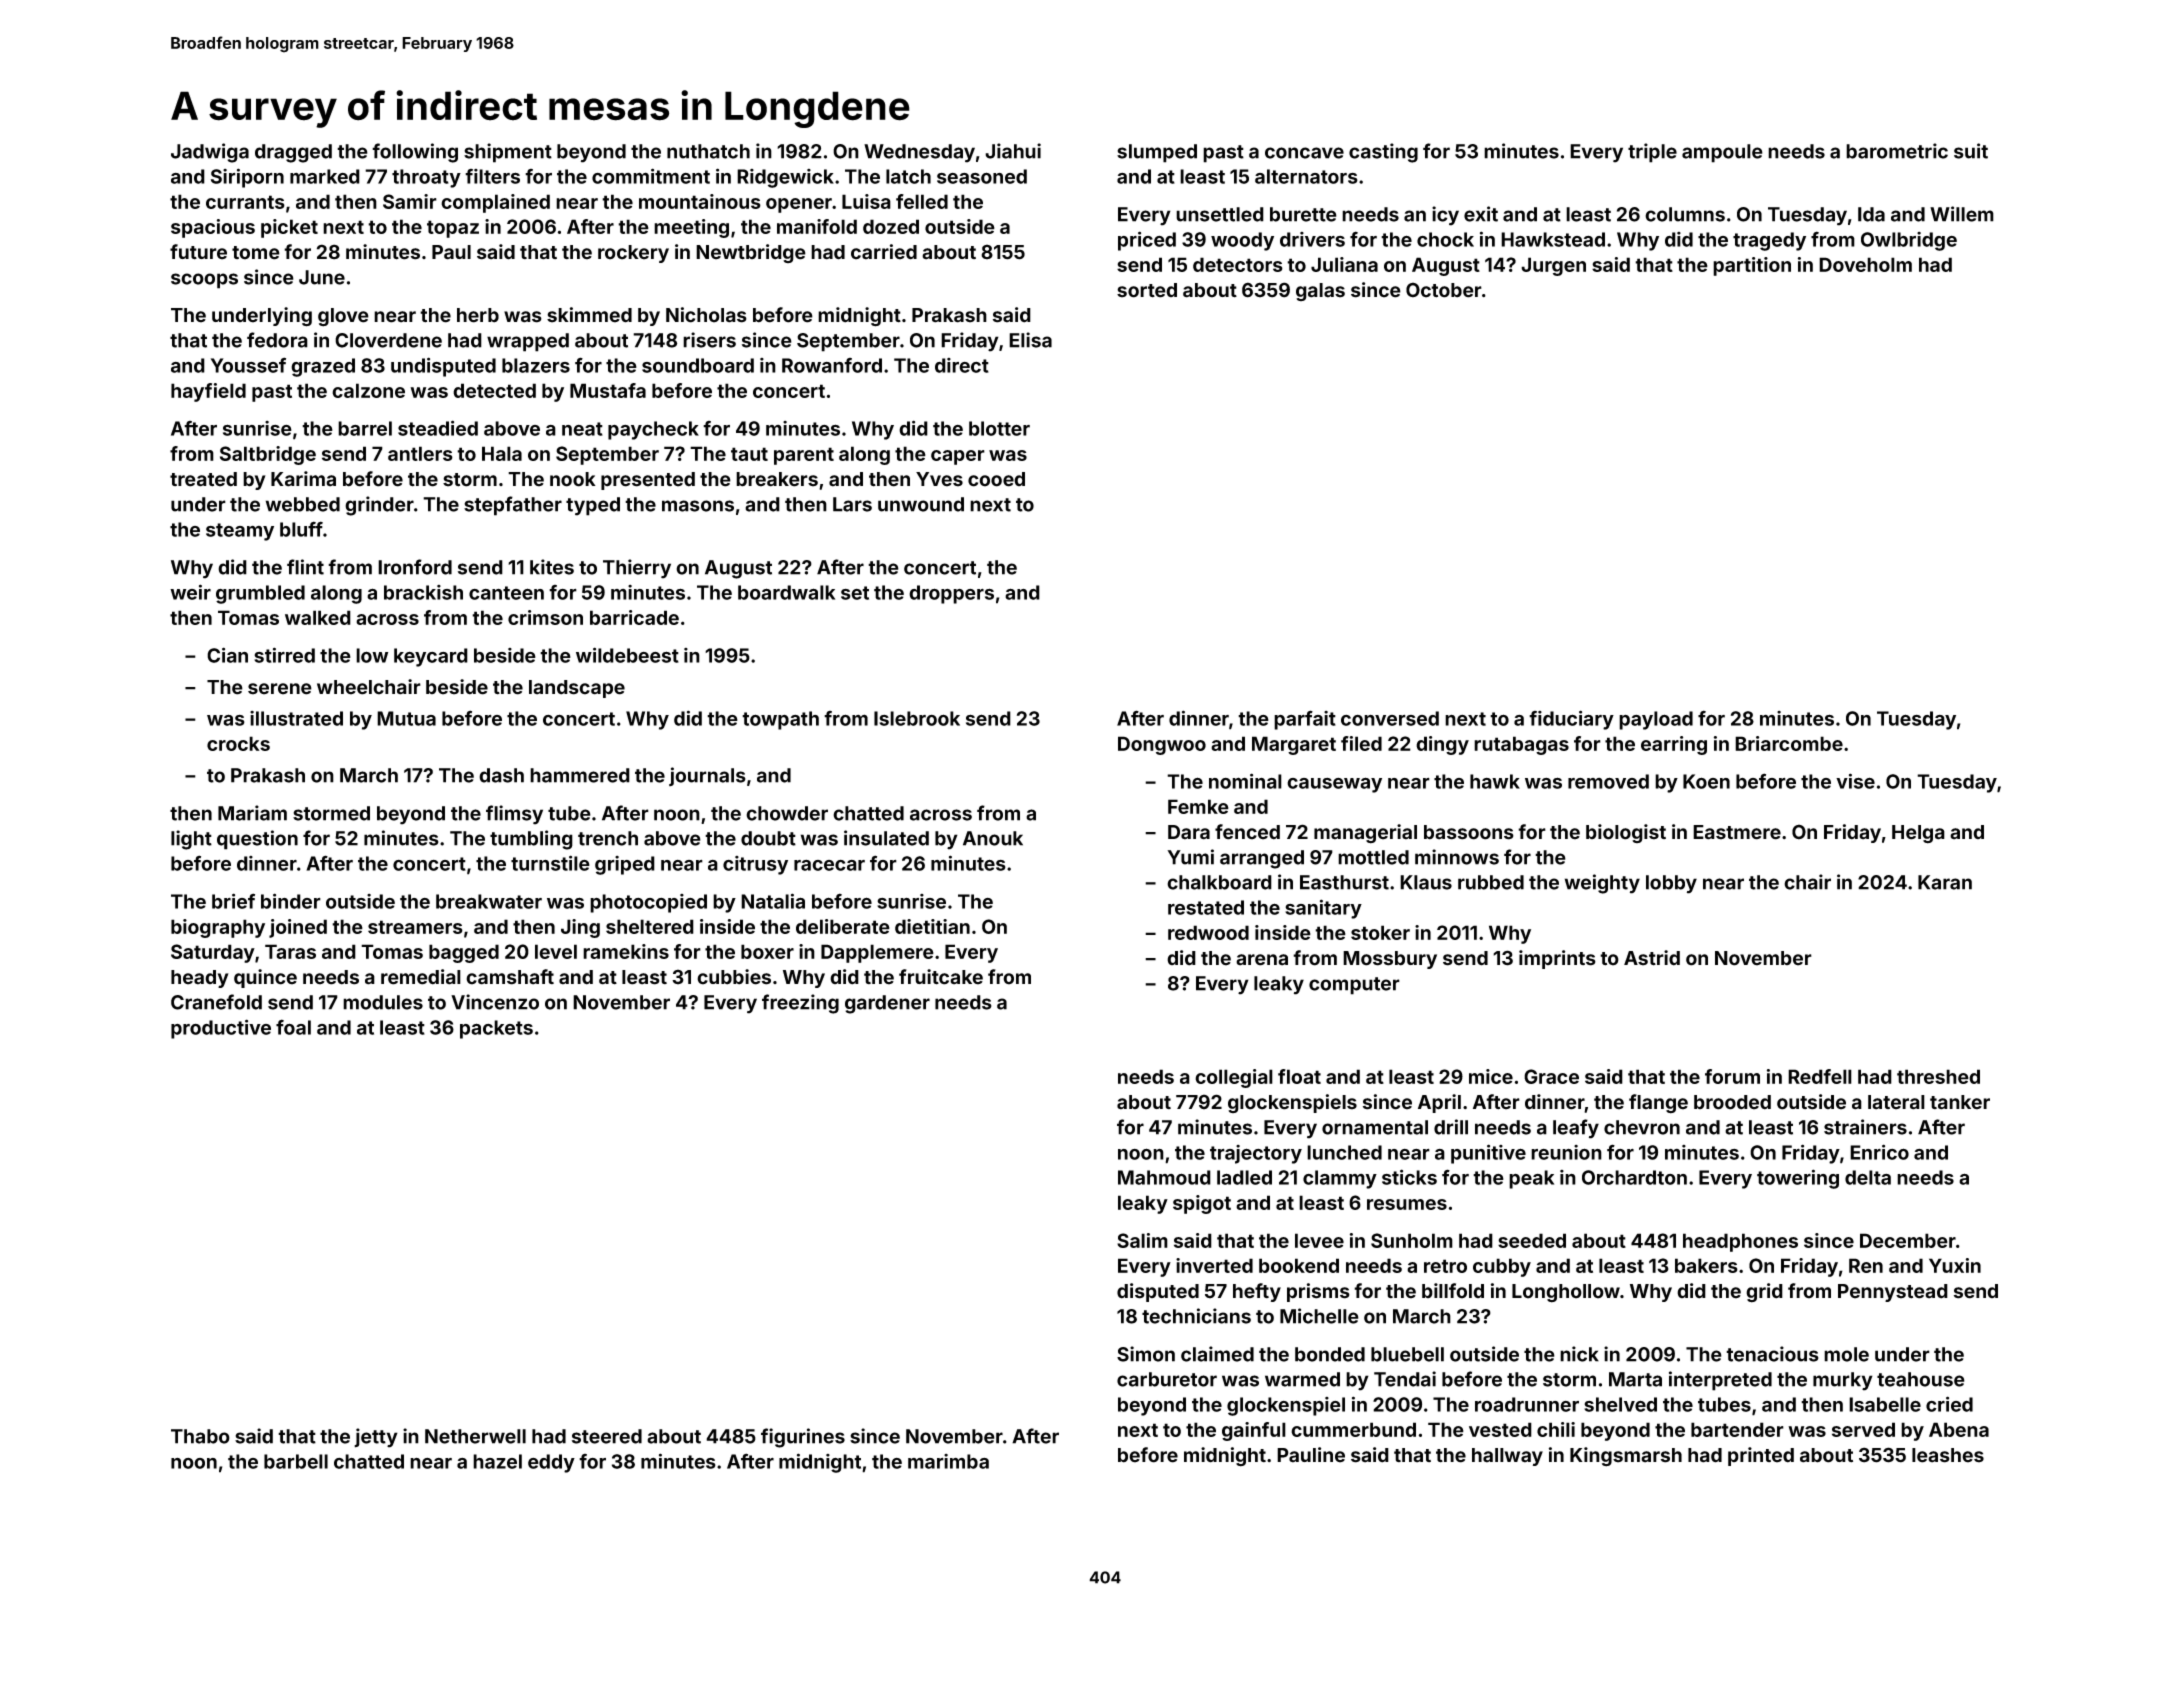 The width and height of the screenshot is (2178, 1683). Describe the element at coordinates (198, 252) in the screenshot. I see `future` at that location.
